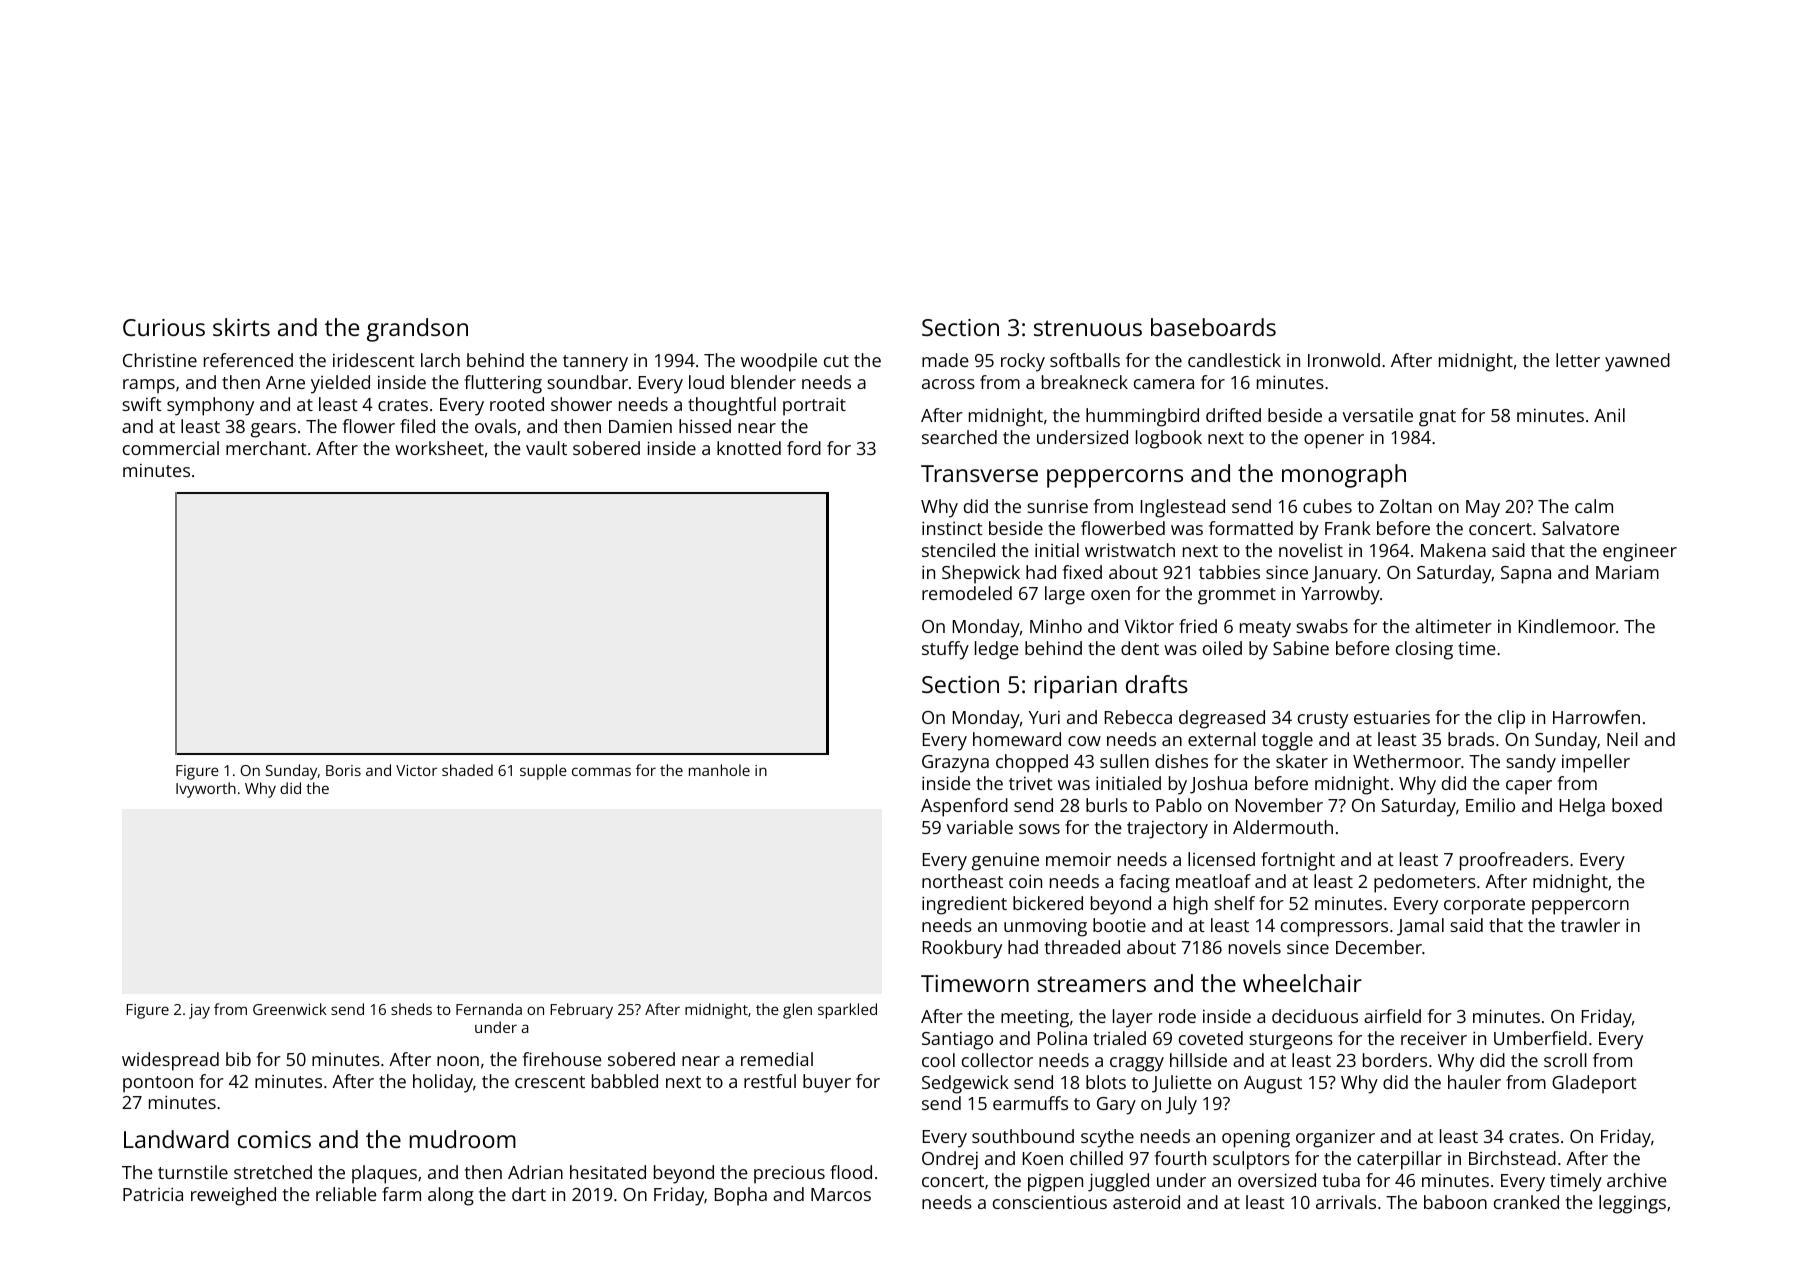 This document has width=1803, height=1275. Describe the element at coordinates (1637, 1180) in the document. I see `archive` at that location.
